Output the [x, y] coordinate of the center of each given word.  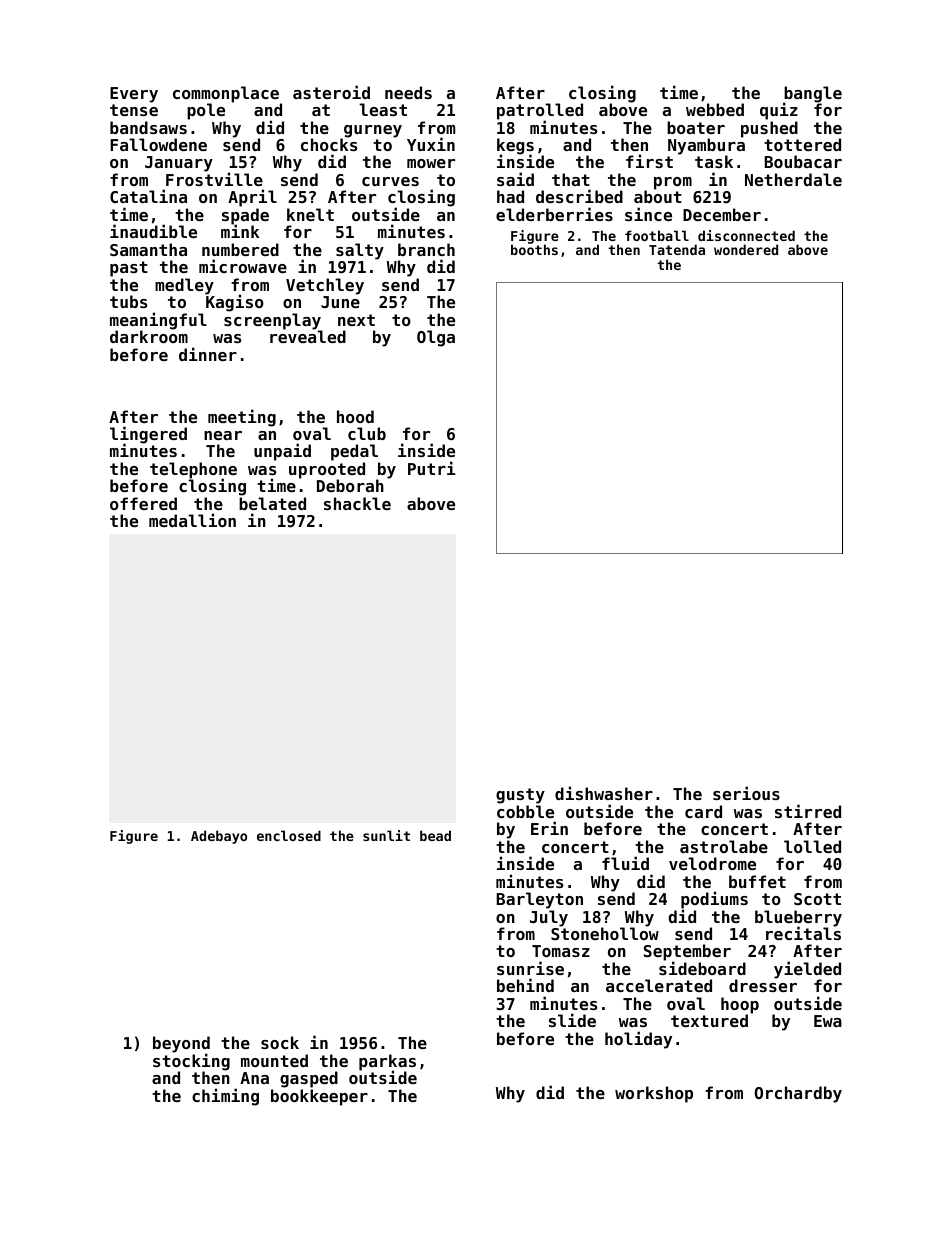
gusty [520, 796]
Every [134, 95]
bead [435, 835]
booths [534, 250]
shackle [357, 503]
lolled [812, 846]
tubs [128, 301]
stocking [191, 1063]
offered [143, 503]
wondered [746, 249]
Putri [432, 468]
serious [746, 793]
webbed [715, 109]
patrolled [540, 111]
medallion [192, 520]
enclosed [289, 835]
